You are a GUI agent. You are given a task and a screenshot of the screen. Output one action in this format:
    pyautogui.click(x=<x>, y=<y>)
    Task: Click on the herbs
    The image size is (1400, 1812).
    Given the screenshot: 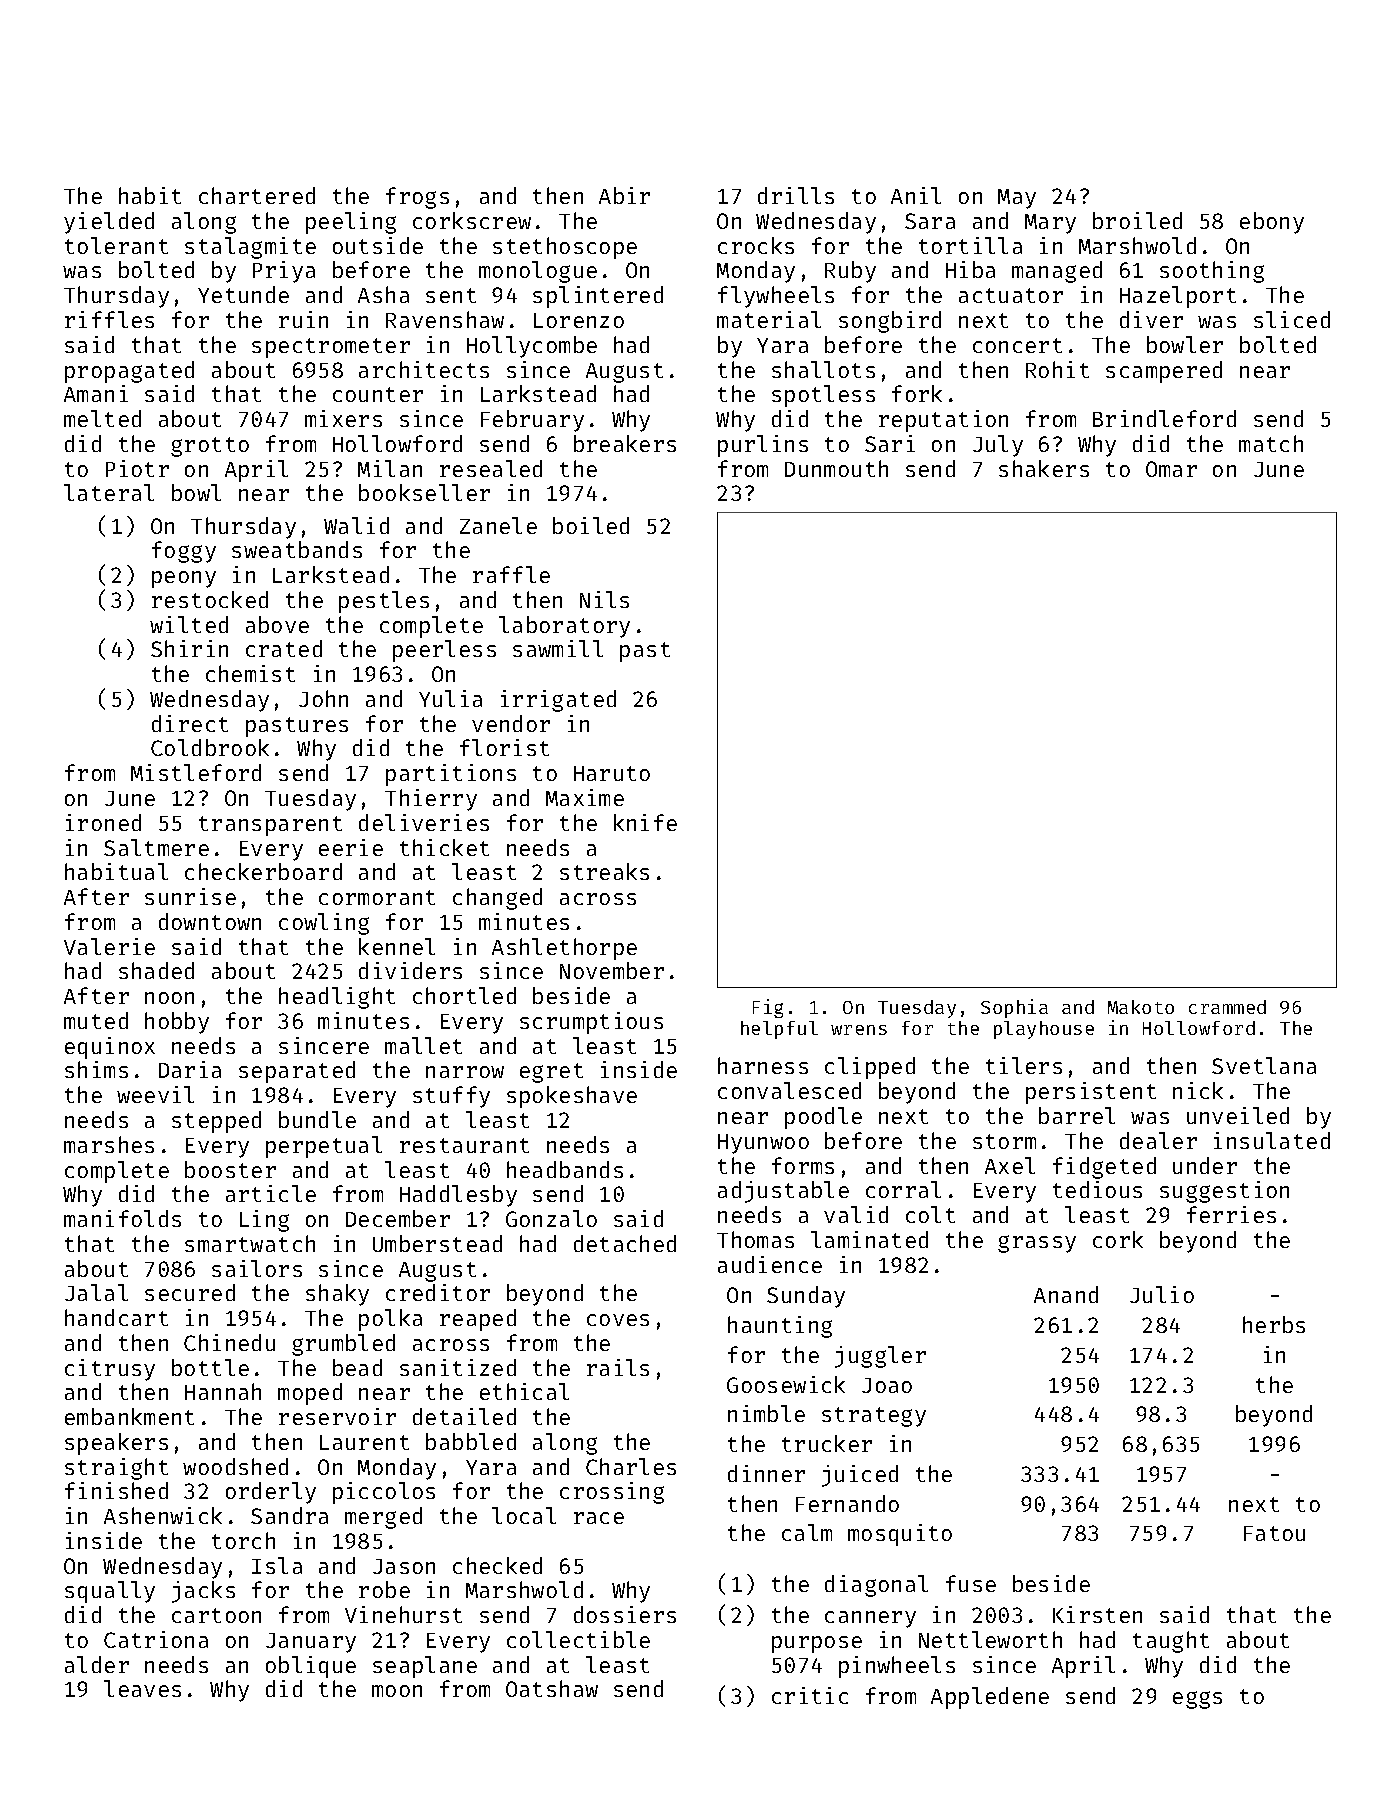 What is the action you would take?
    pyautogui.click(x=1274, y=1324)
